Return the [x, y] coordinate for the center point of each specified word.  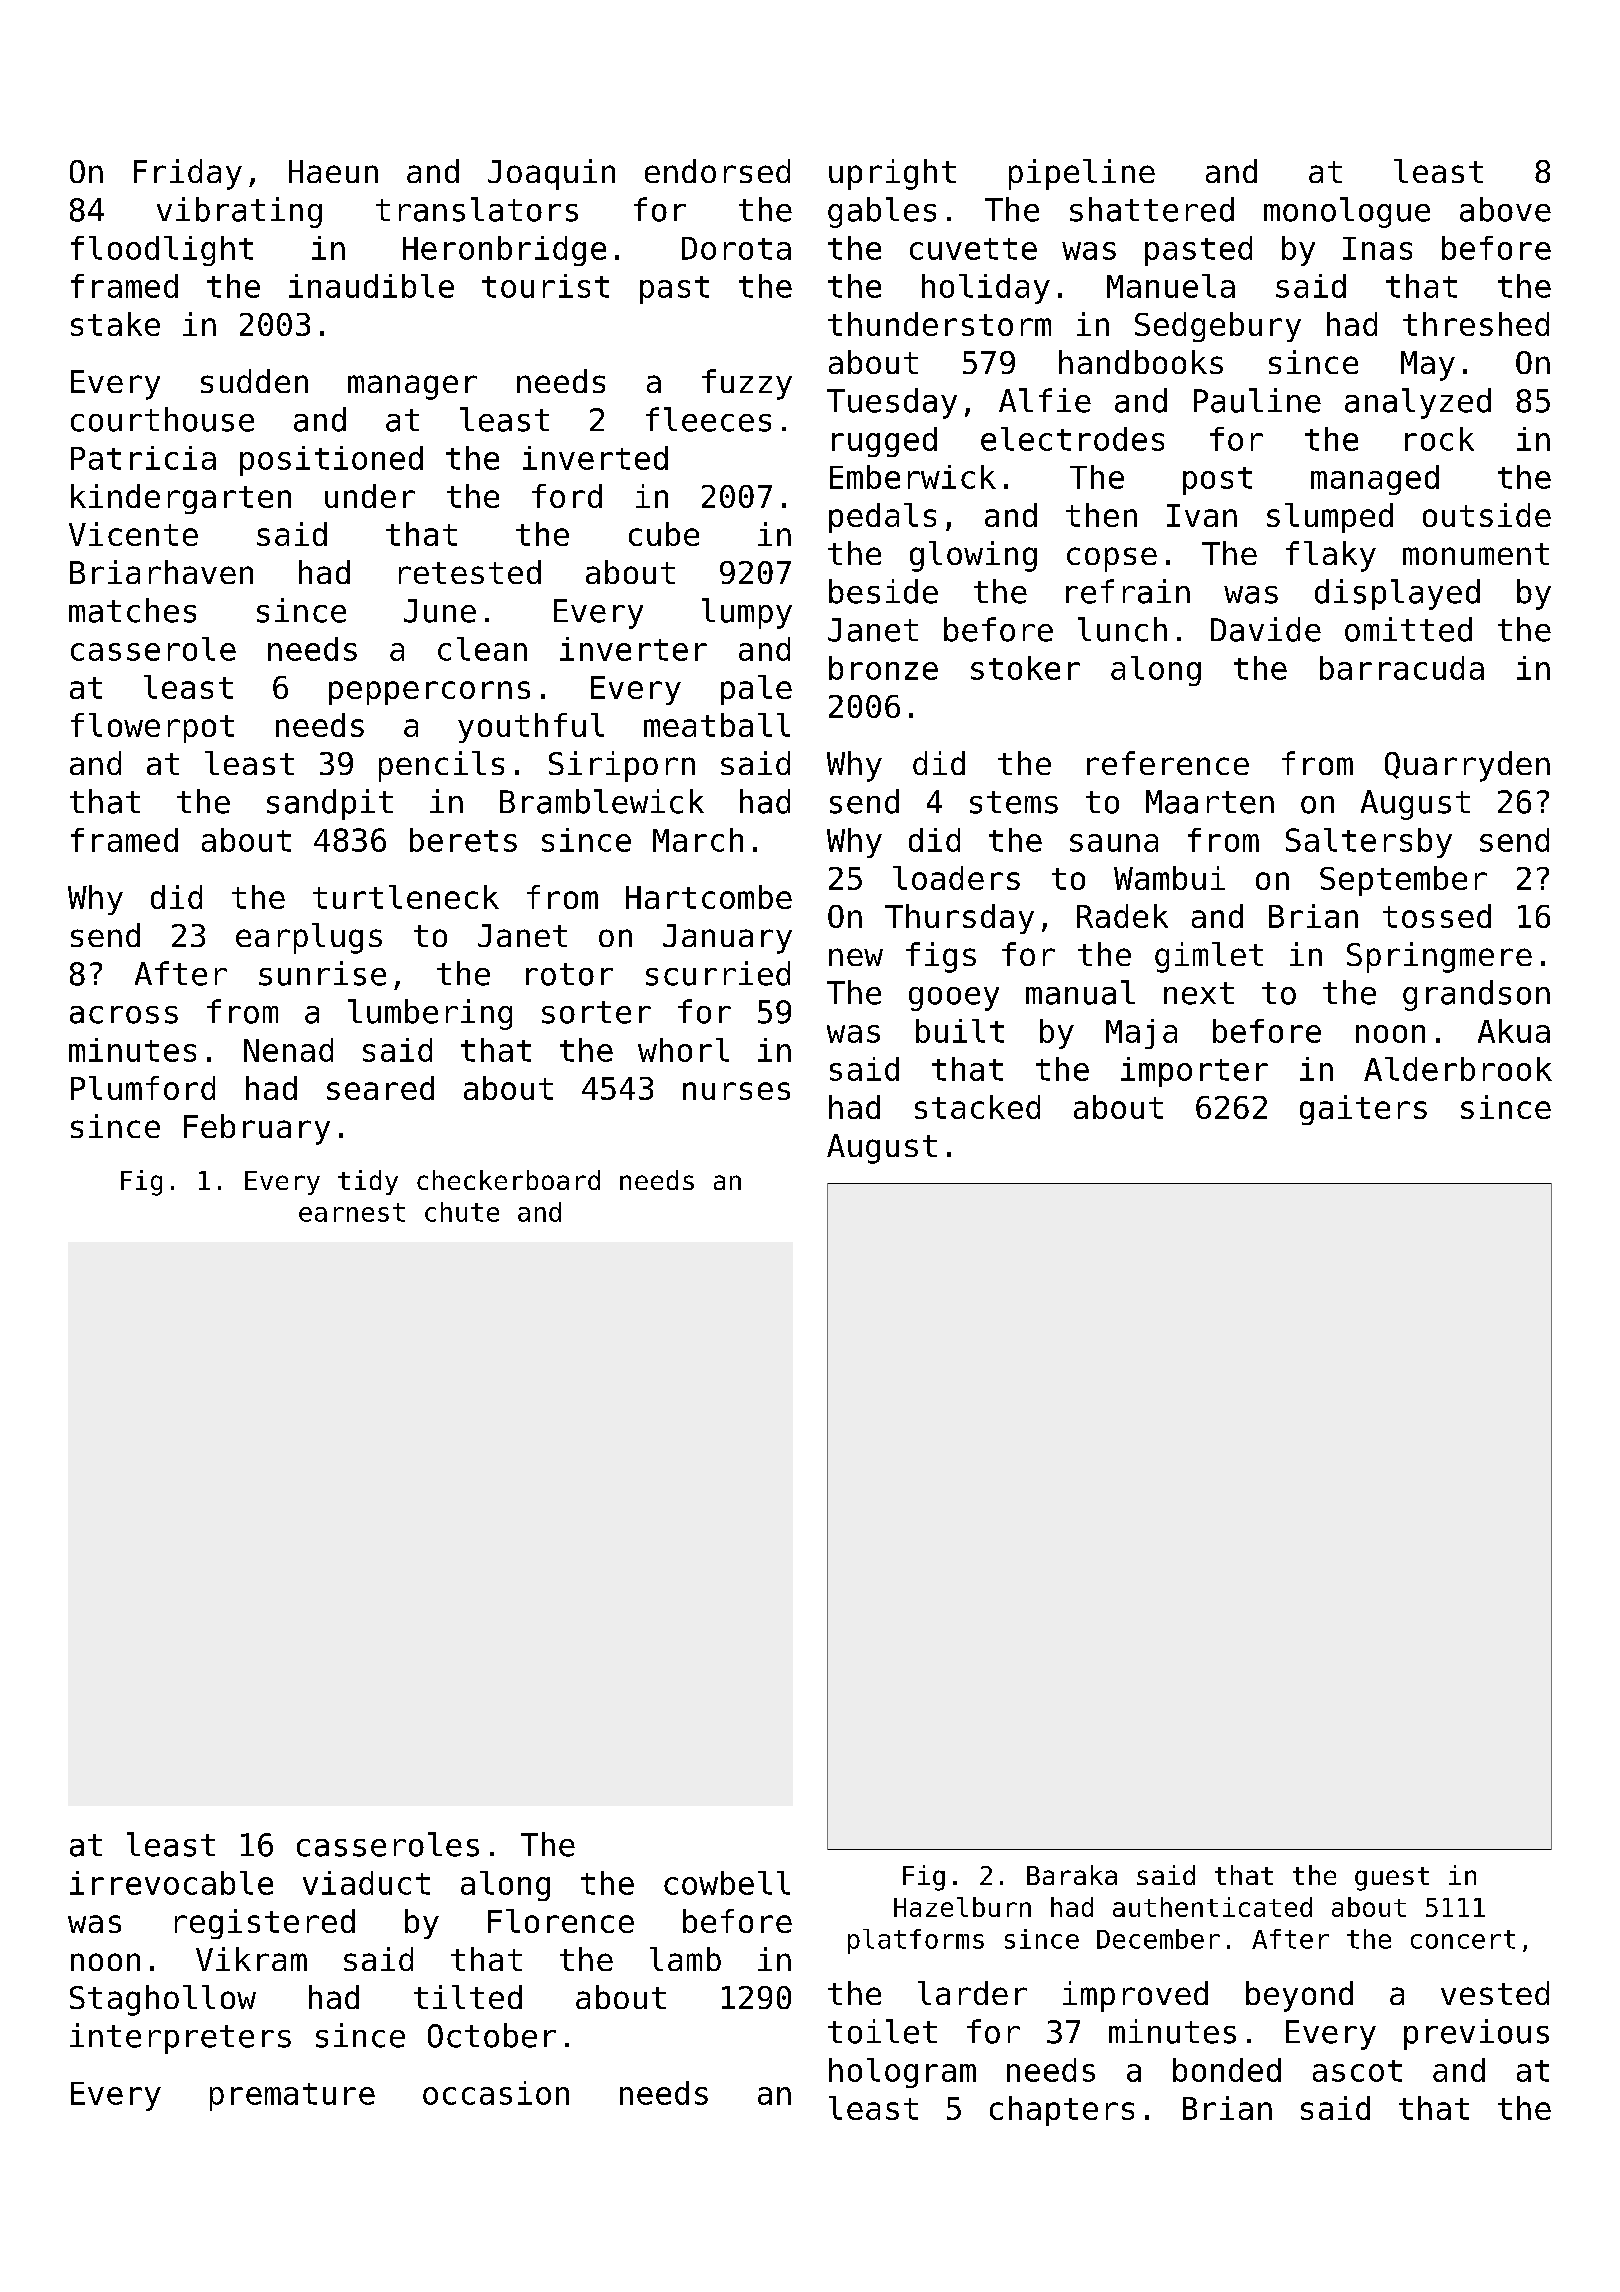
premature [292, 2097]
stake [115, 324]
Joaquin [551, 174]
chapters [1062, 2111]
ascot [1357, 2071]
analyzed [1418, 403]
